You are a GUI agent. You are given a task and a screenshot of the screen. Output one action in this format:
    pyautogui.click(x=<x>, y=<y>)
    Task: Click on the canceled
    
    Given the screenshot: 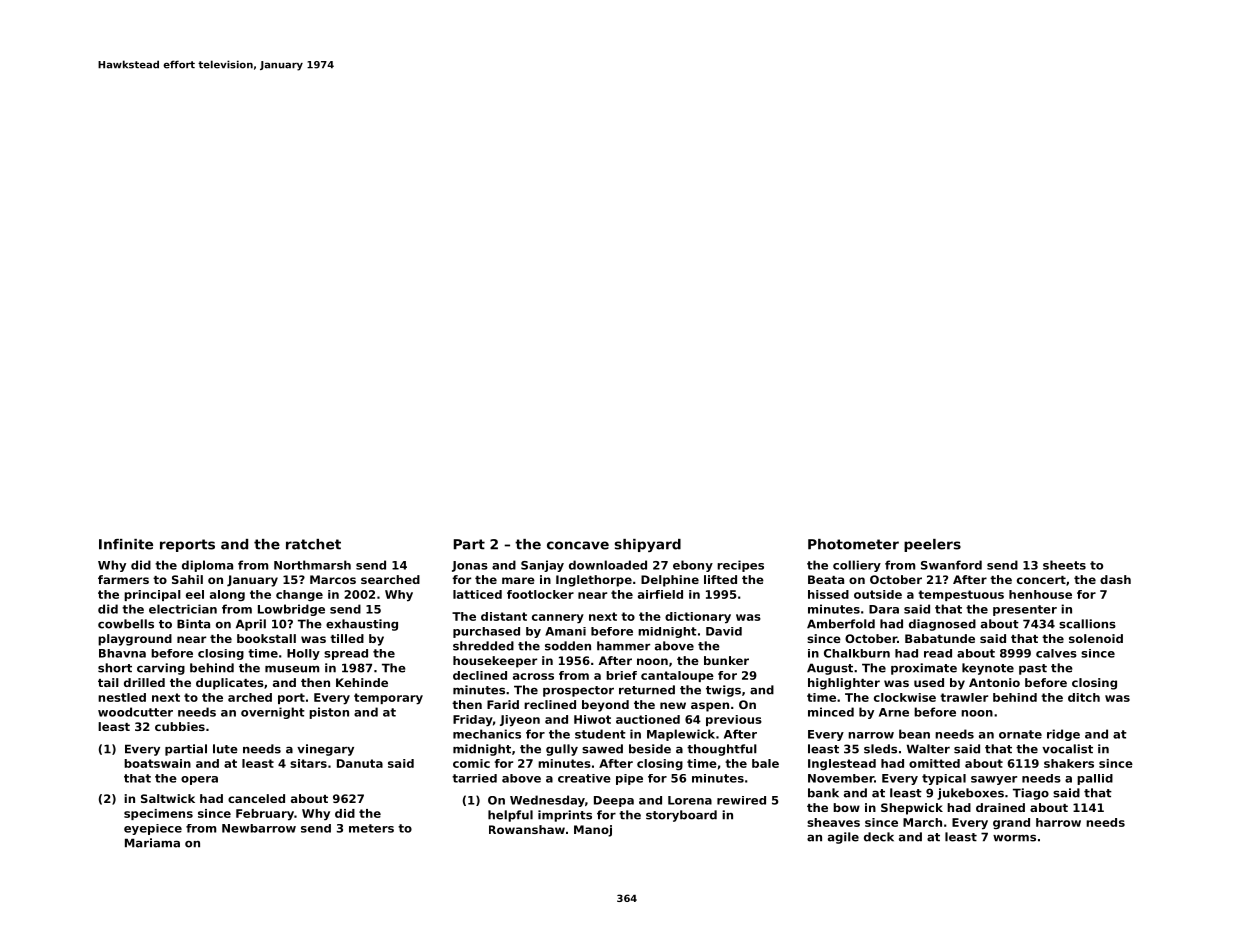 What is the action you would take?
    pyautogui.click(x=256, y=798)
